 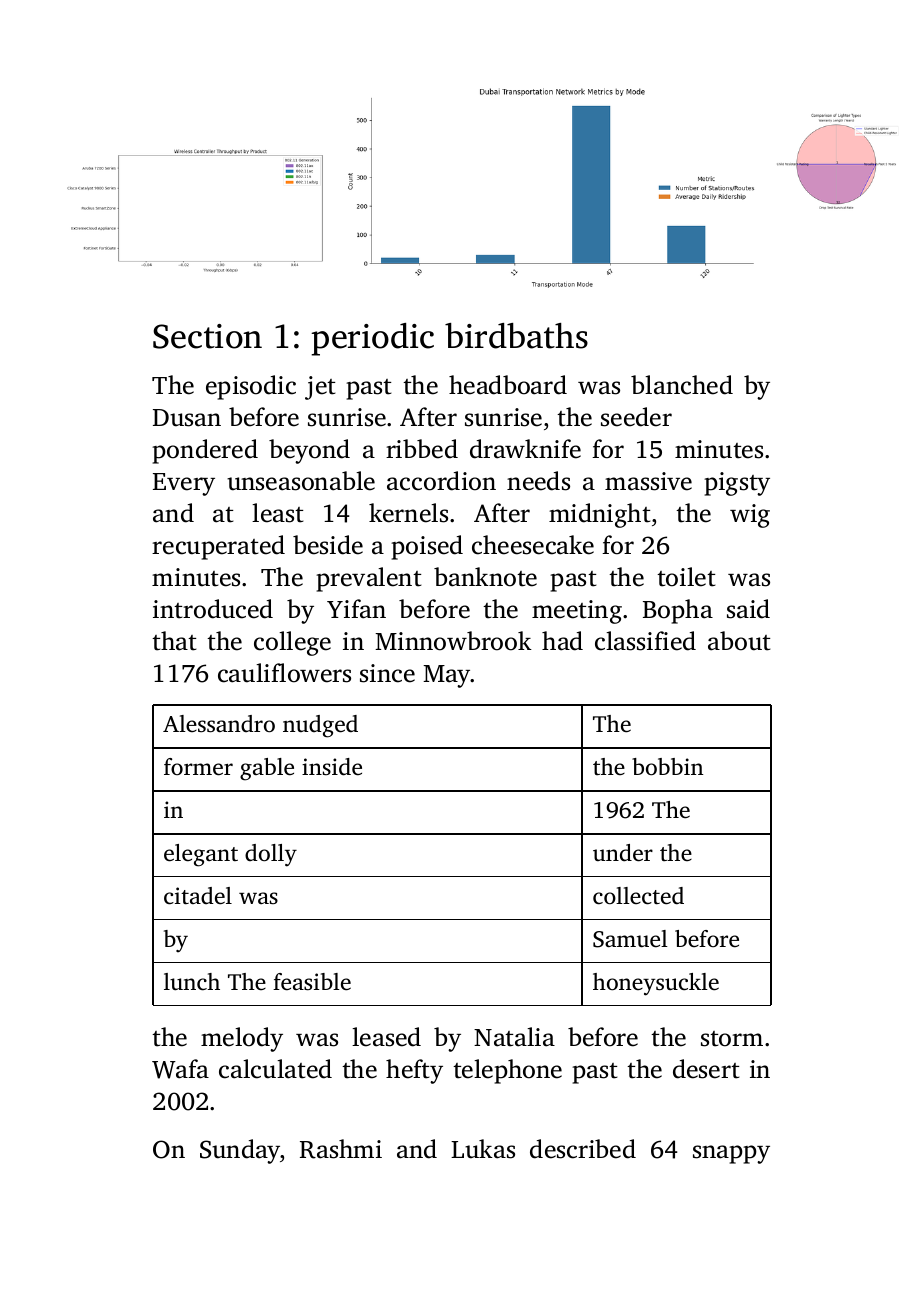 I want to click on bobbin, so click(x=667, y=766).
